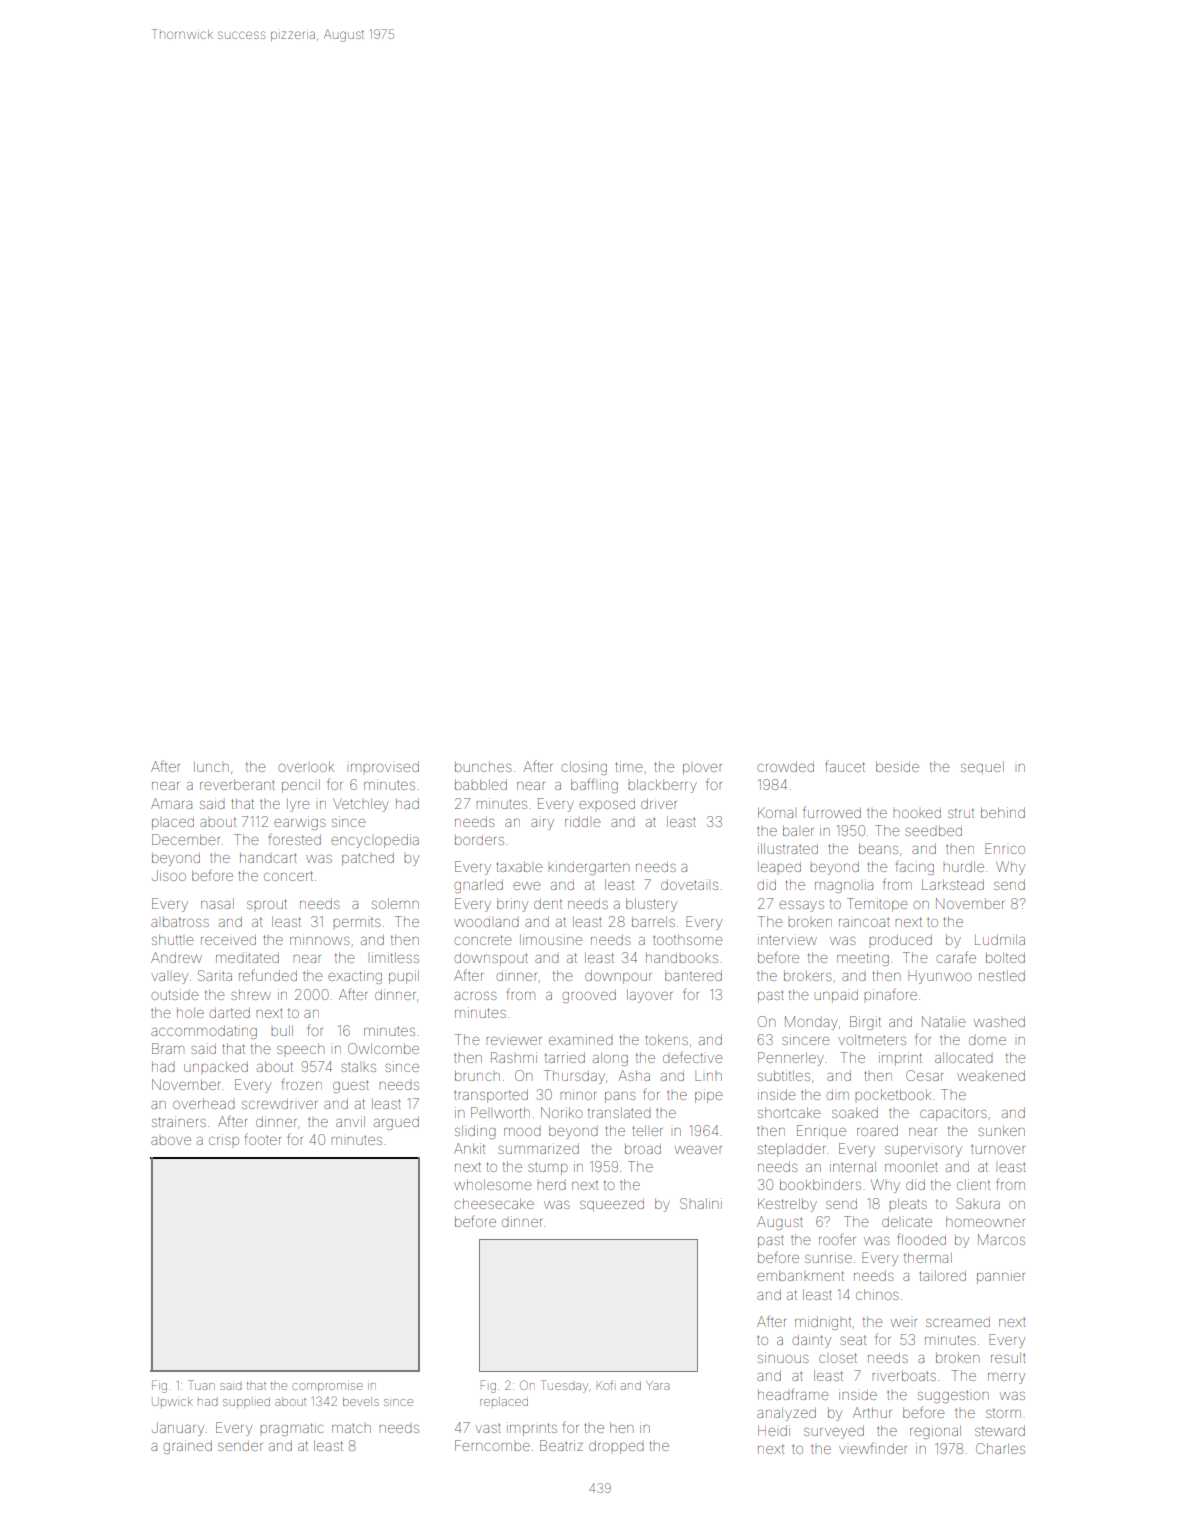  I want to click on match, so click(351, 1428).
